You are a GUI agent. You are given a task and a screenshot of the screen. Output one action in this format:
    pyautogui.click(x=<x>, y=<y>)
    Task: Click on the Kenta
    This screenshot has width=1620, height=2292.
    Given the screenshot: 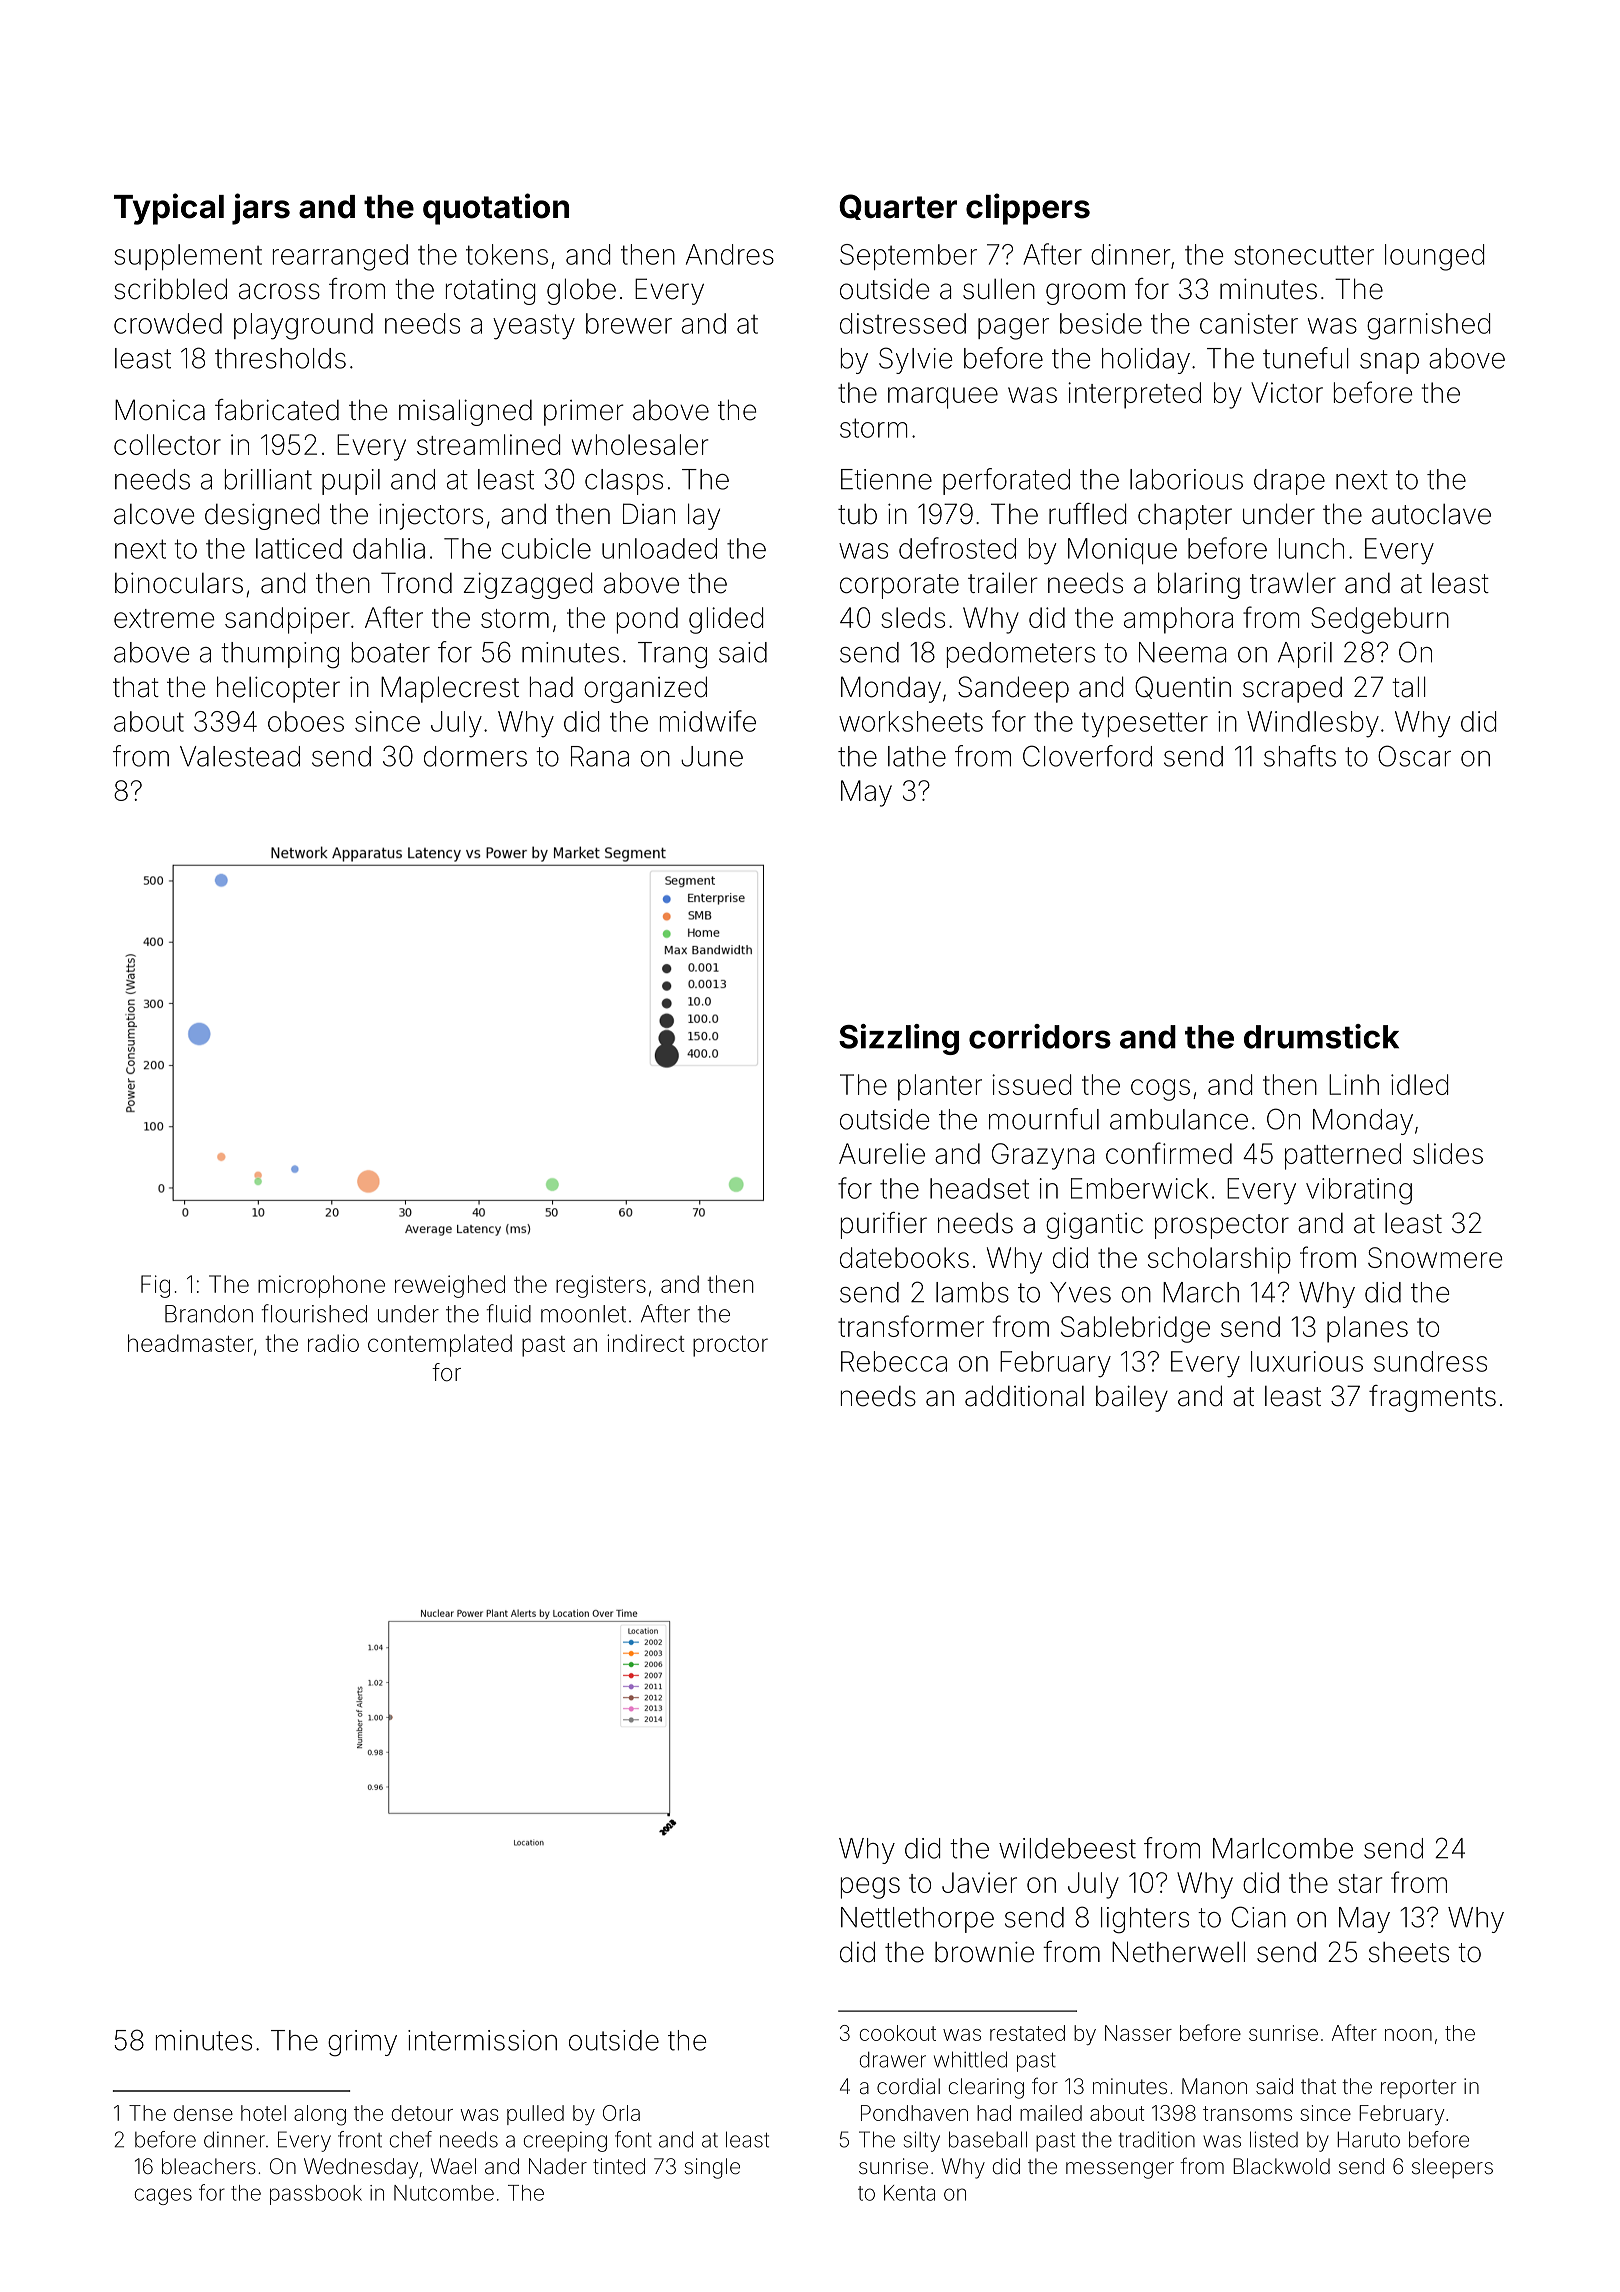 What is the action you would take?
    pyautogui.click(x=909, y=2193)
